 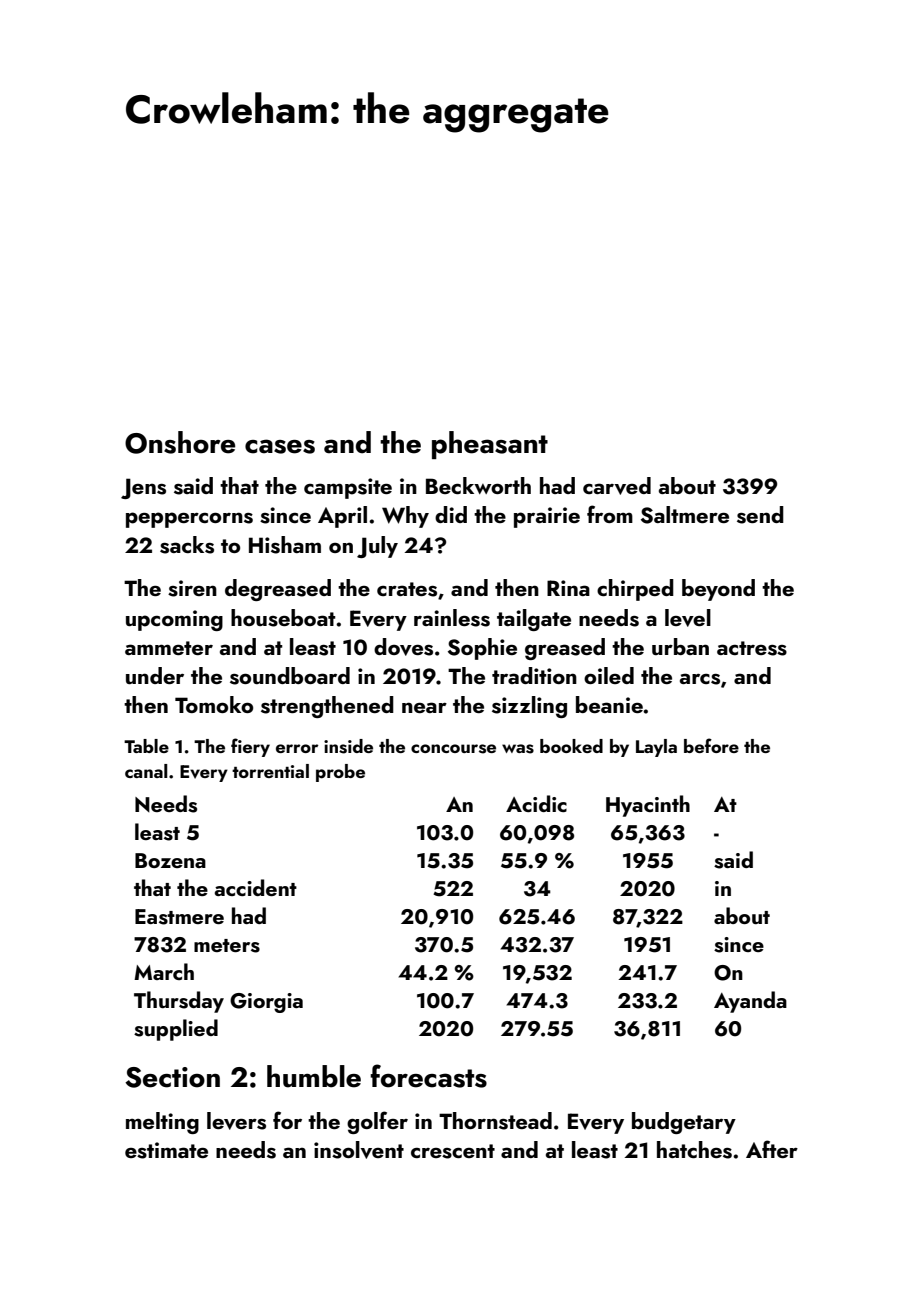 What do you see at coordinates (648, 806) in the page?
I see `Hyacinth` at bounding box center [648, 806].
